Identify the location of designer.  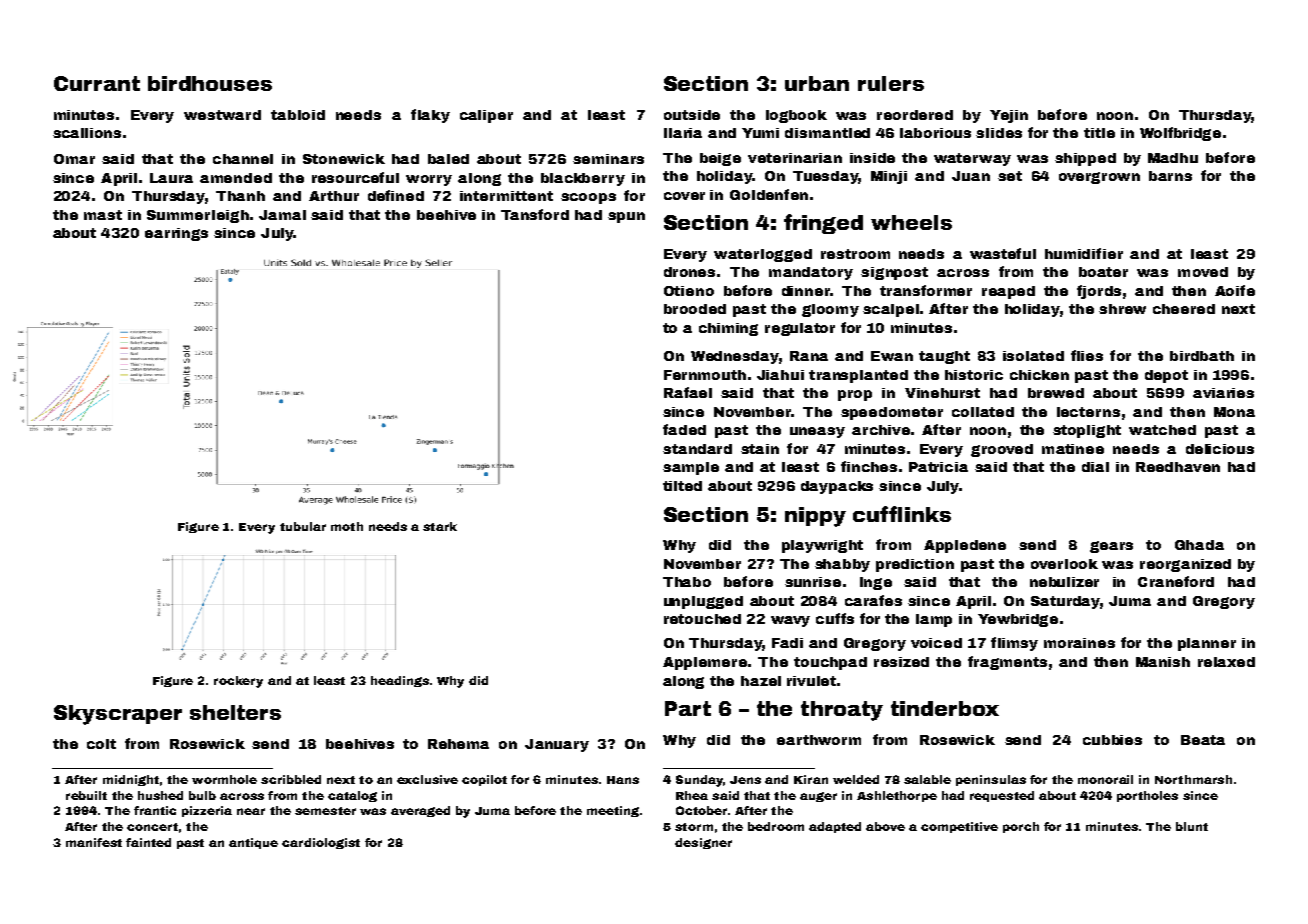
(703, 843).
